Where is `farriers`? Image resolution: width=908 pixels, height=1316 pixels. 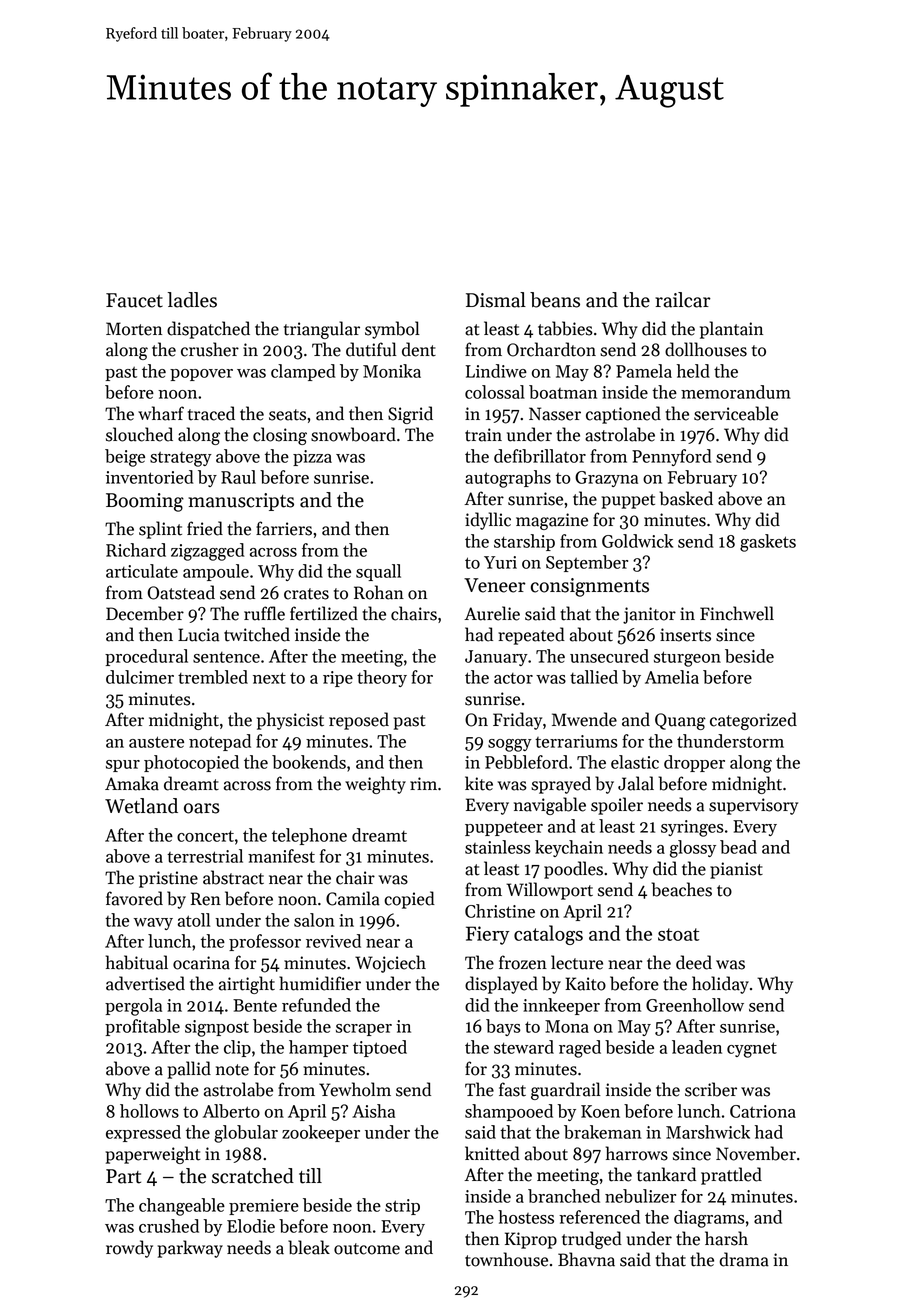 farriers is located at coordinates (284, 528).
